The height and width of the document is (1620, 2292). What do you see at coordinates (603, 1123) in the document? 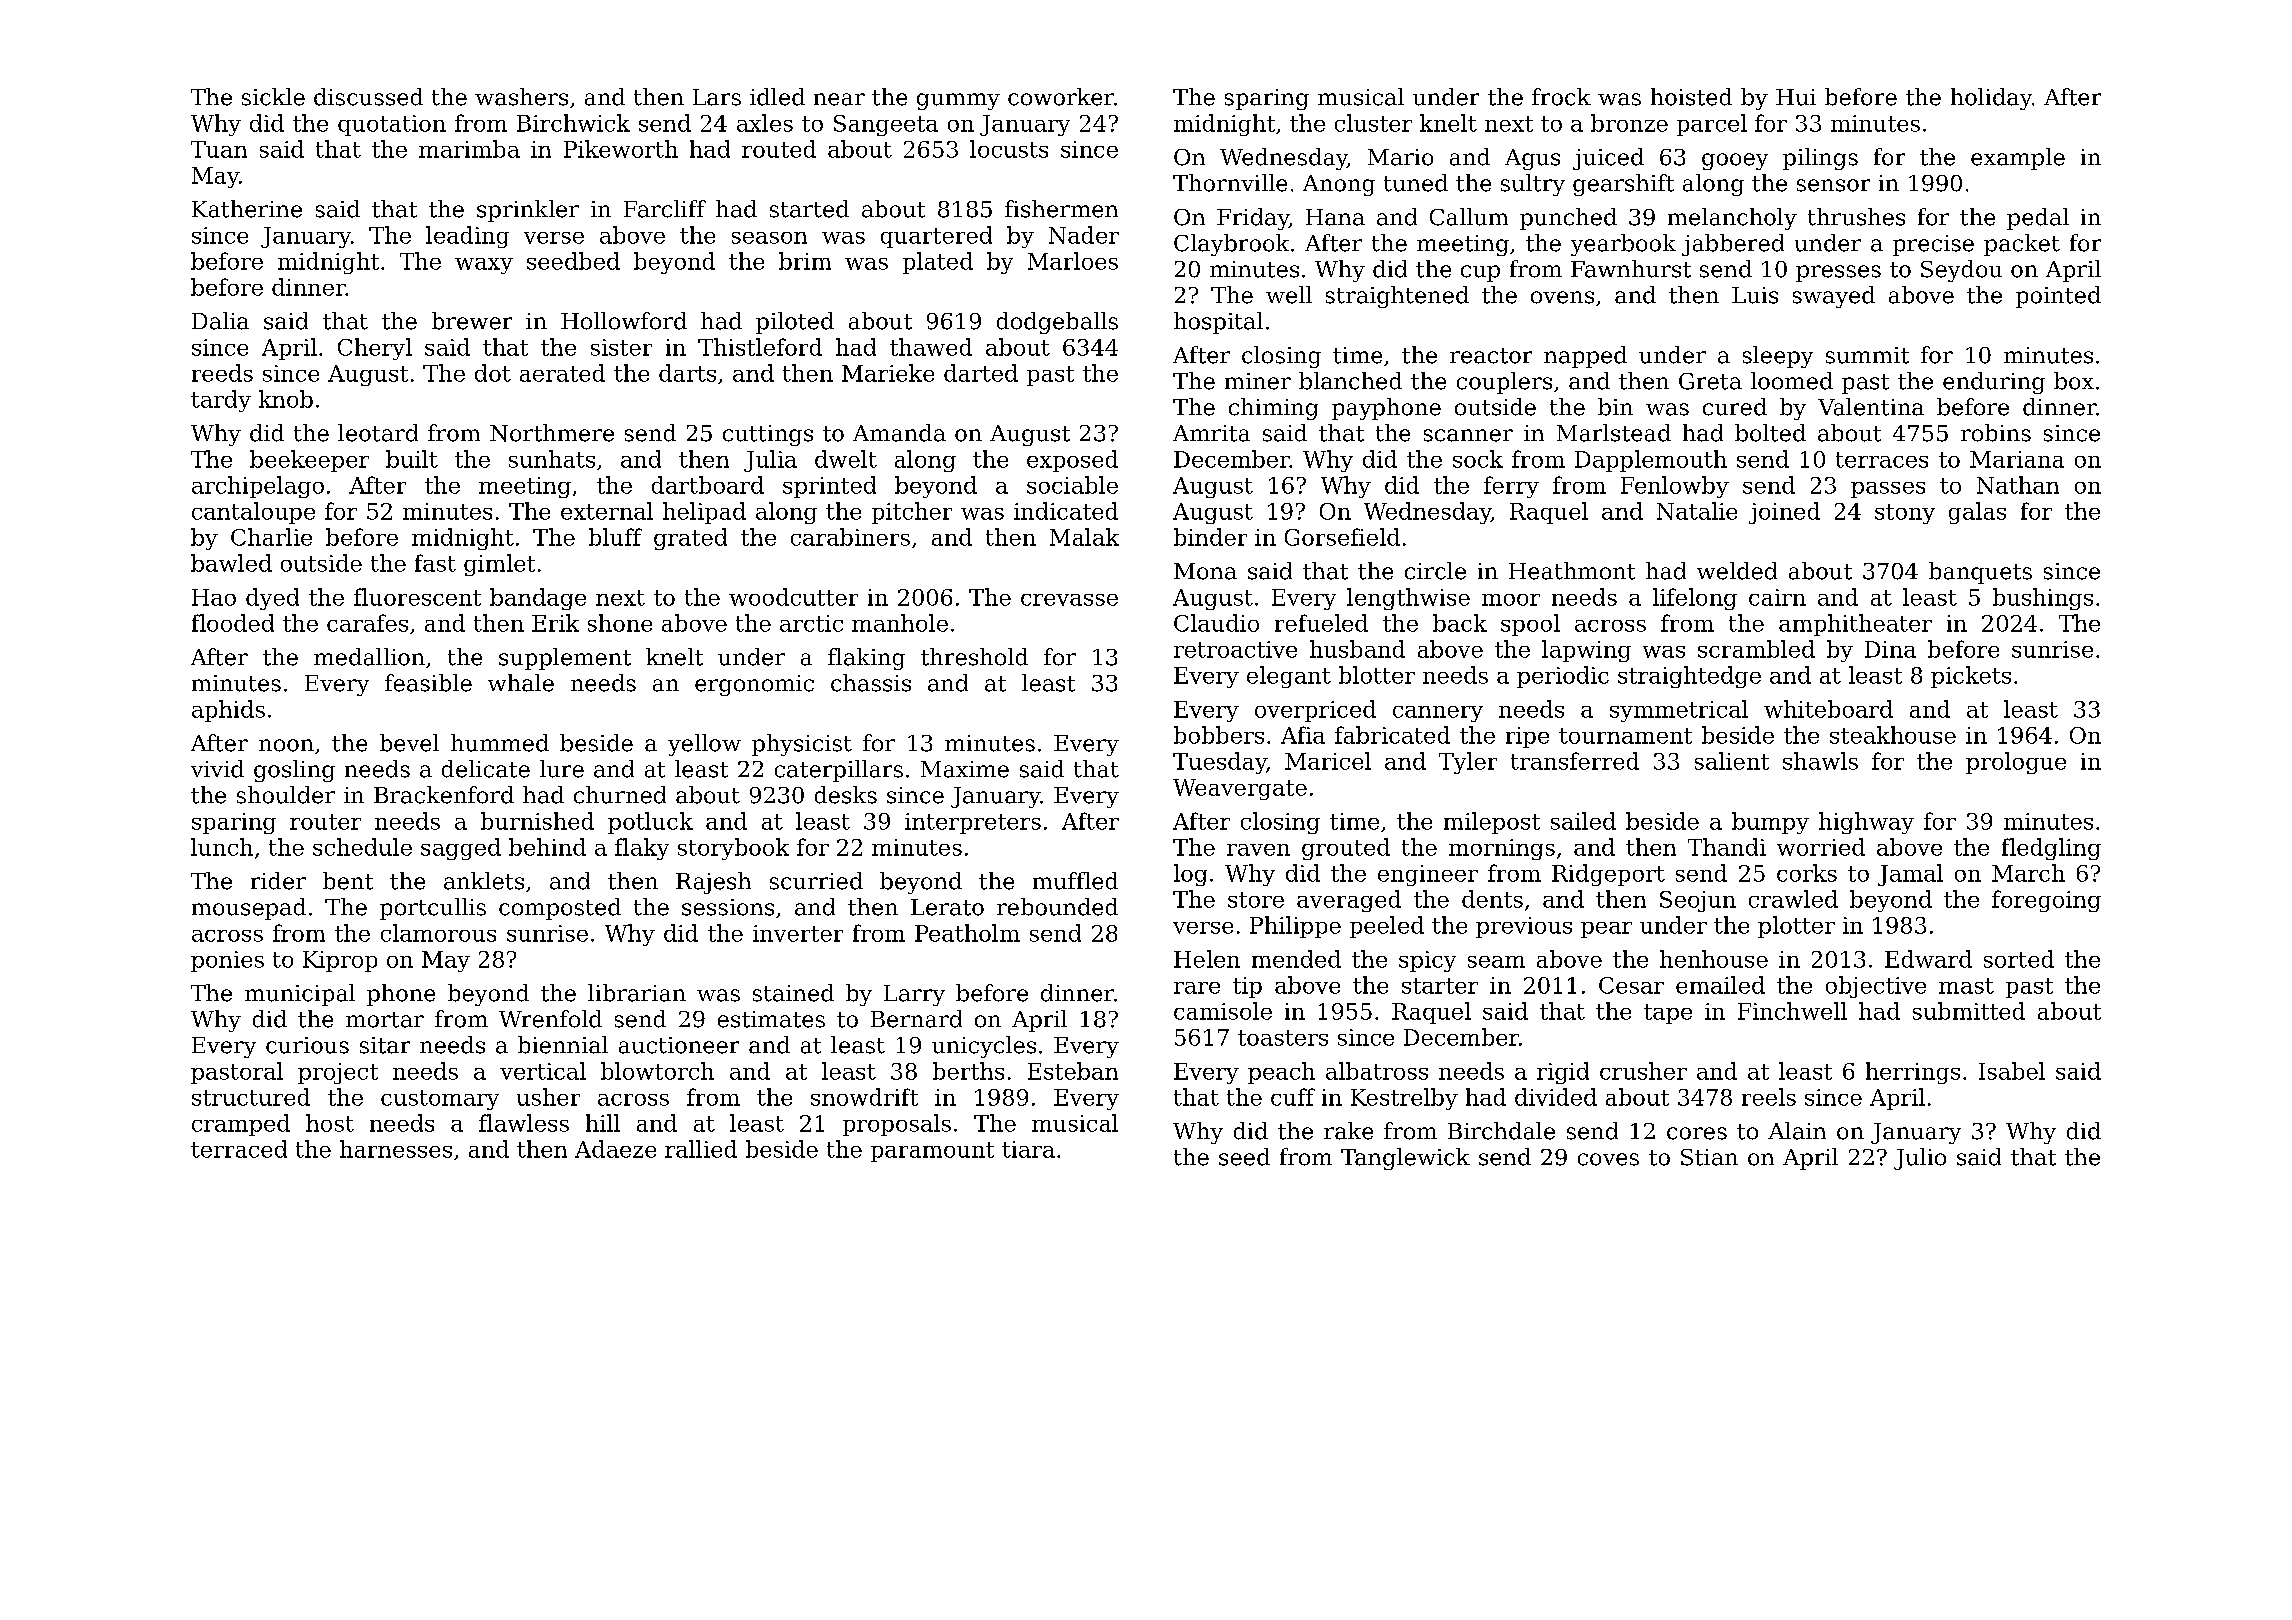
I see `hill` at bounding box center [603, 1123].
